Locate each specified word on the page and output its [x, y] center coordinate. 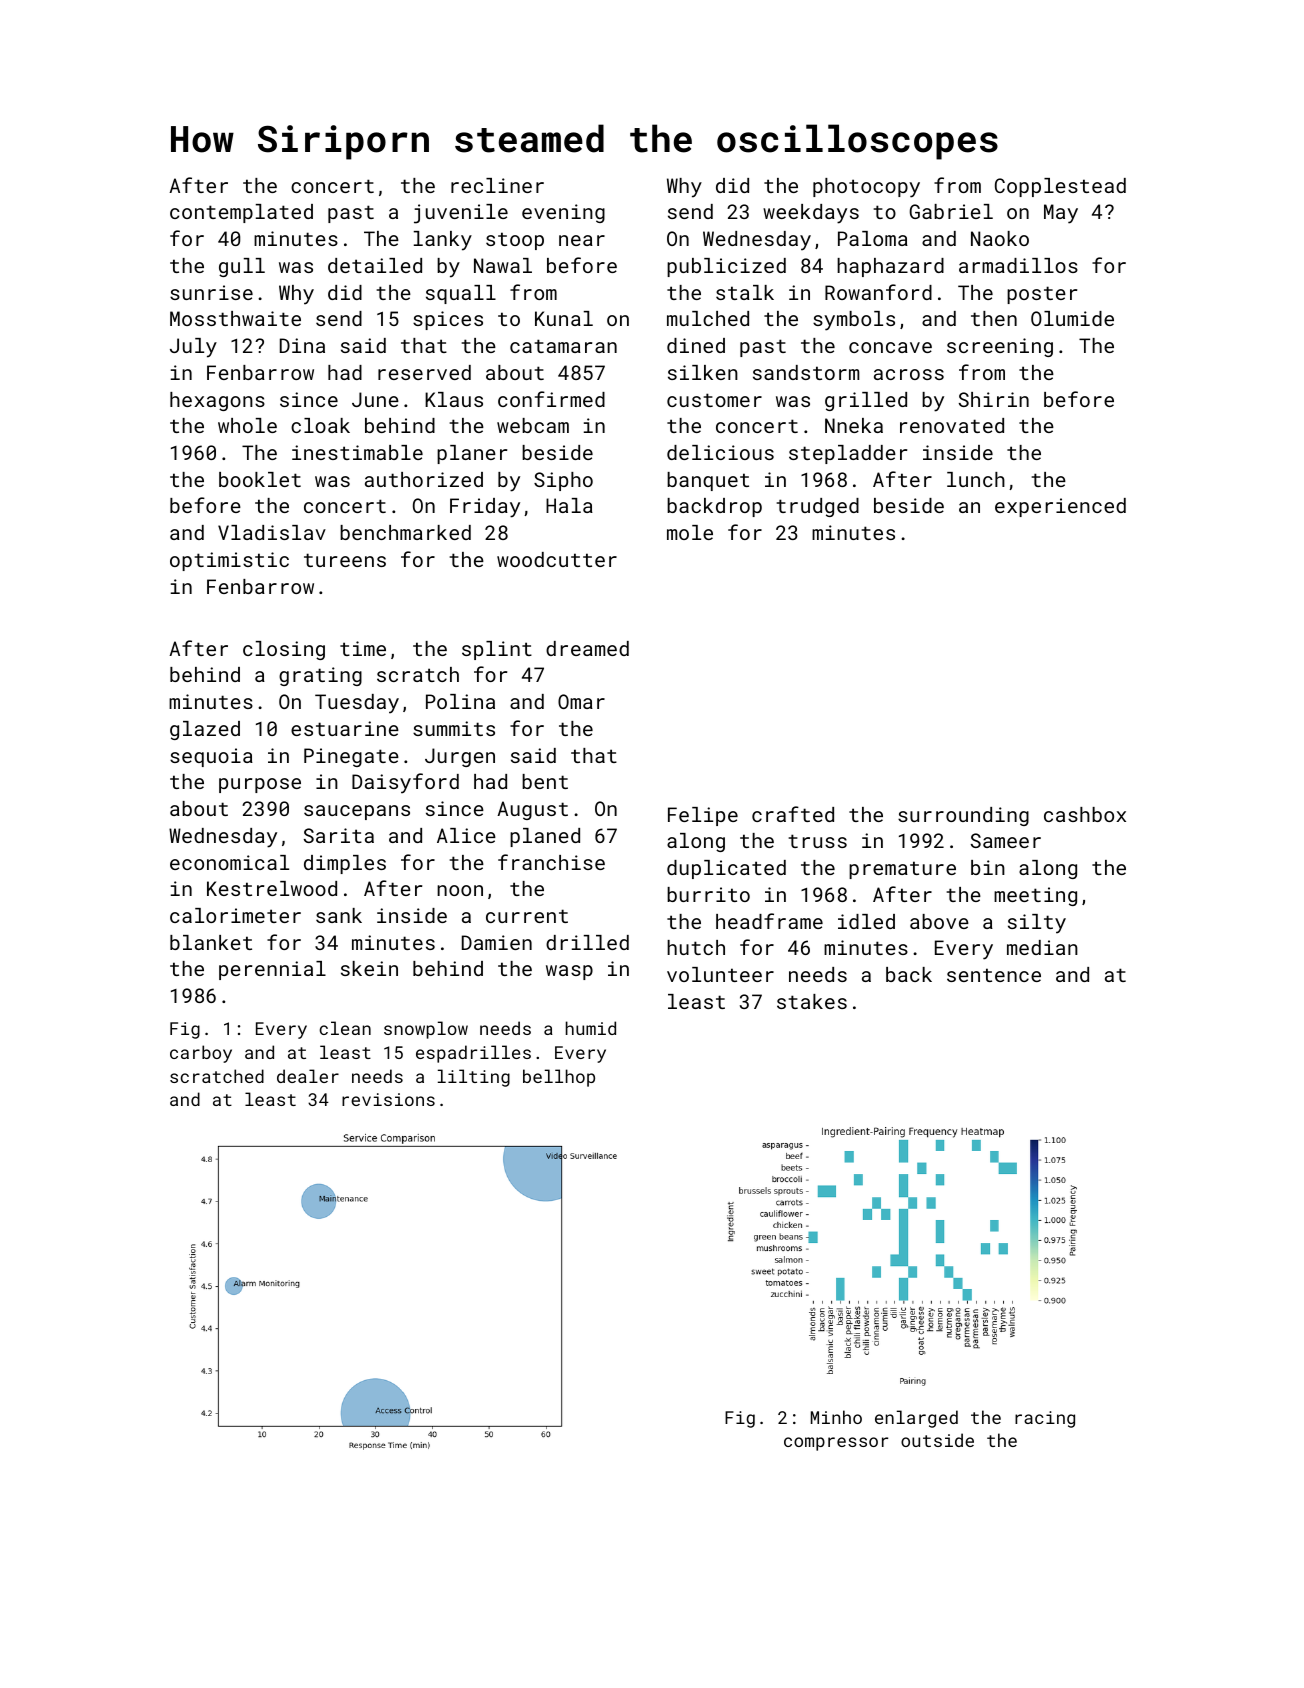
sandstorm [806, 372]
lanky [443, 241]
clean [345, 1028]
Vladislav [272, 532]
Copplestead [1060, 187]
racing [1045, 1419]
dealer [308, 1076]
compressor [836, 1444]
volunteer [720, 974]
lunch [976, 479]
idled [866, 921]
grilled [866, 401]
